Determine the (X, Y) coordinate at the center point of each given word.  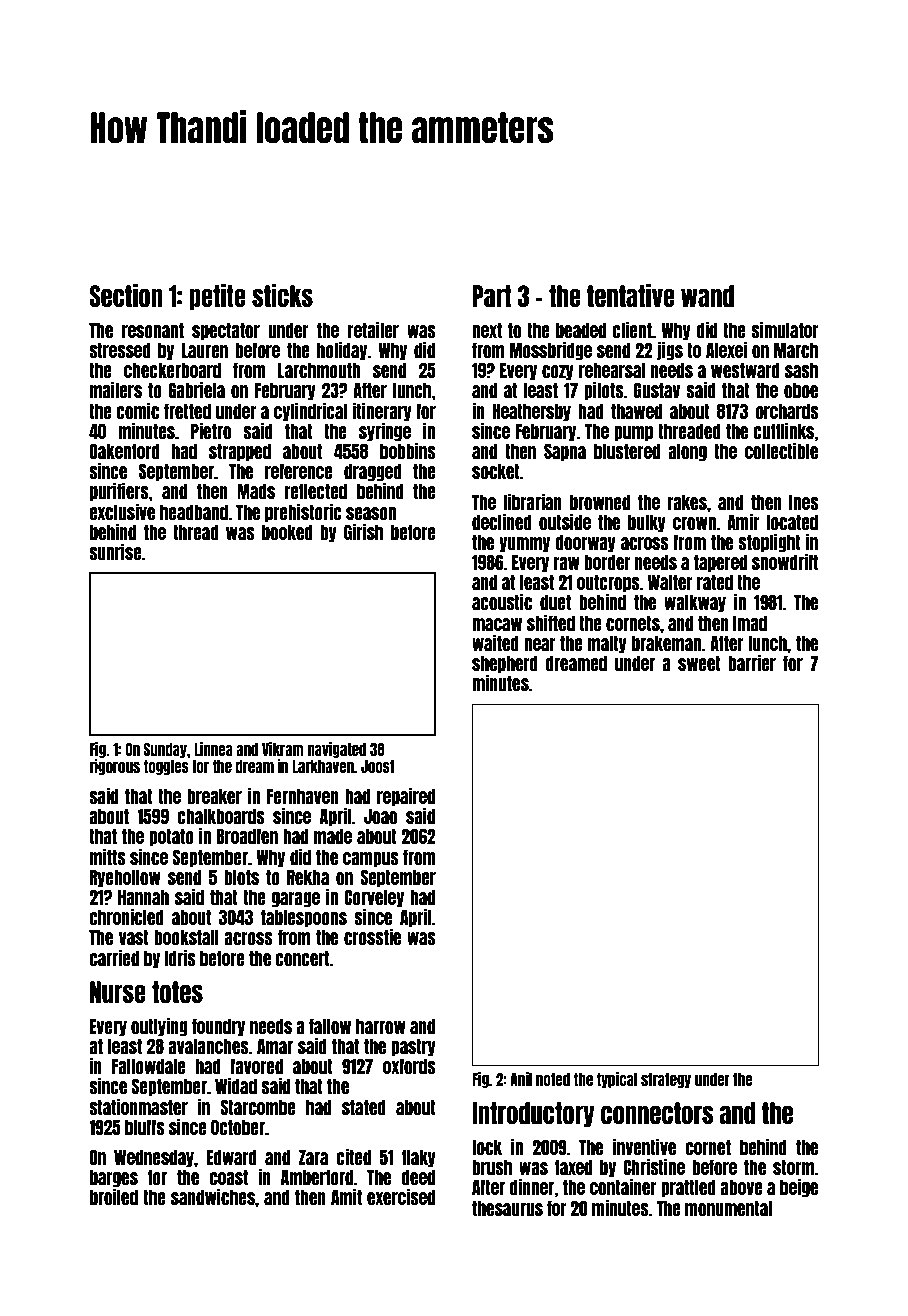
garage (296, 899)
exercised (401, 1196)
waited (495, 642)
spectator (226, 331)
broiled (114, 1196)
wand (707, 296)
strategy (666, 1080)
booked (287, 532)
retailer (373, 329)
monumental (728, 1208)
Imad (750, 623)
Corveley (374, 898)
